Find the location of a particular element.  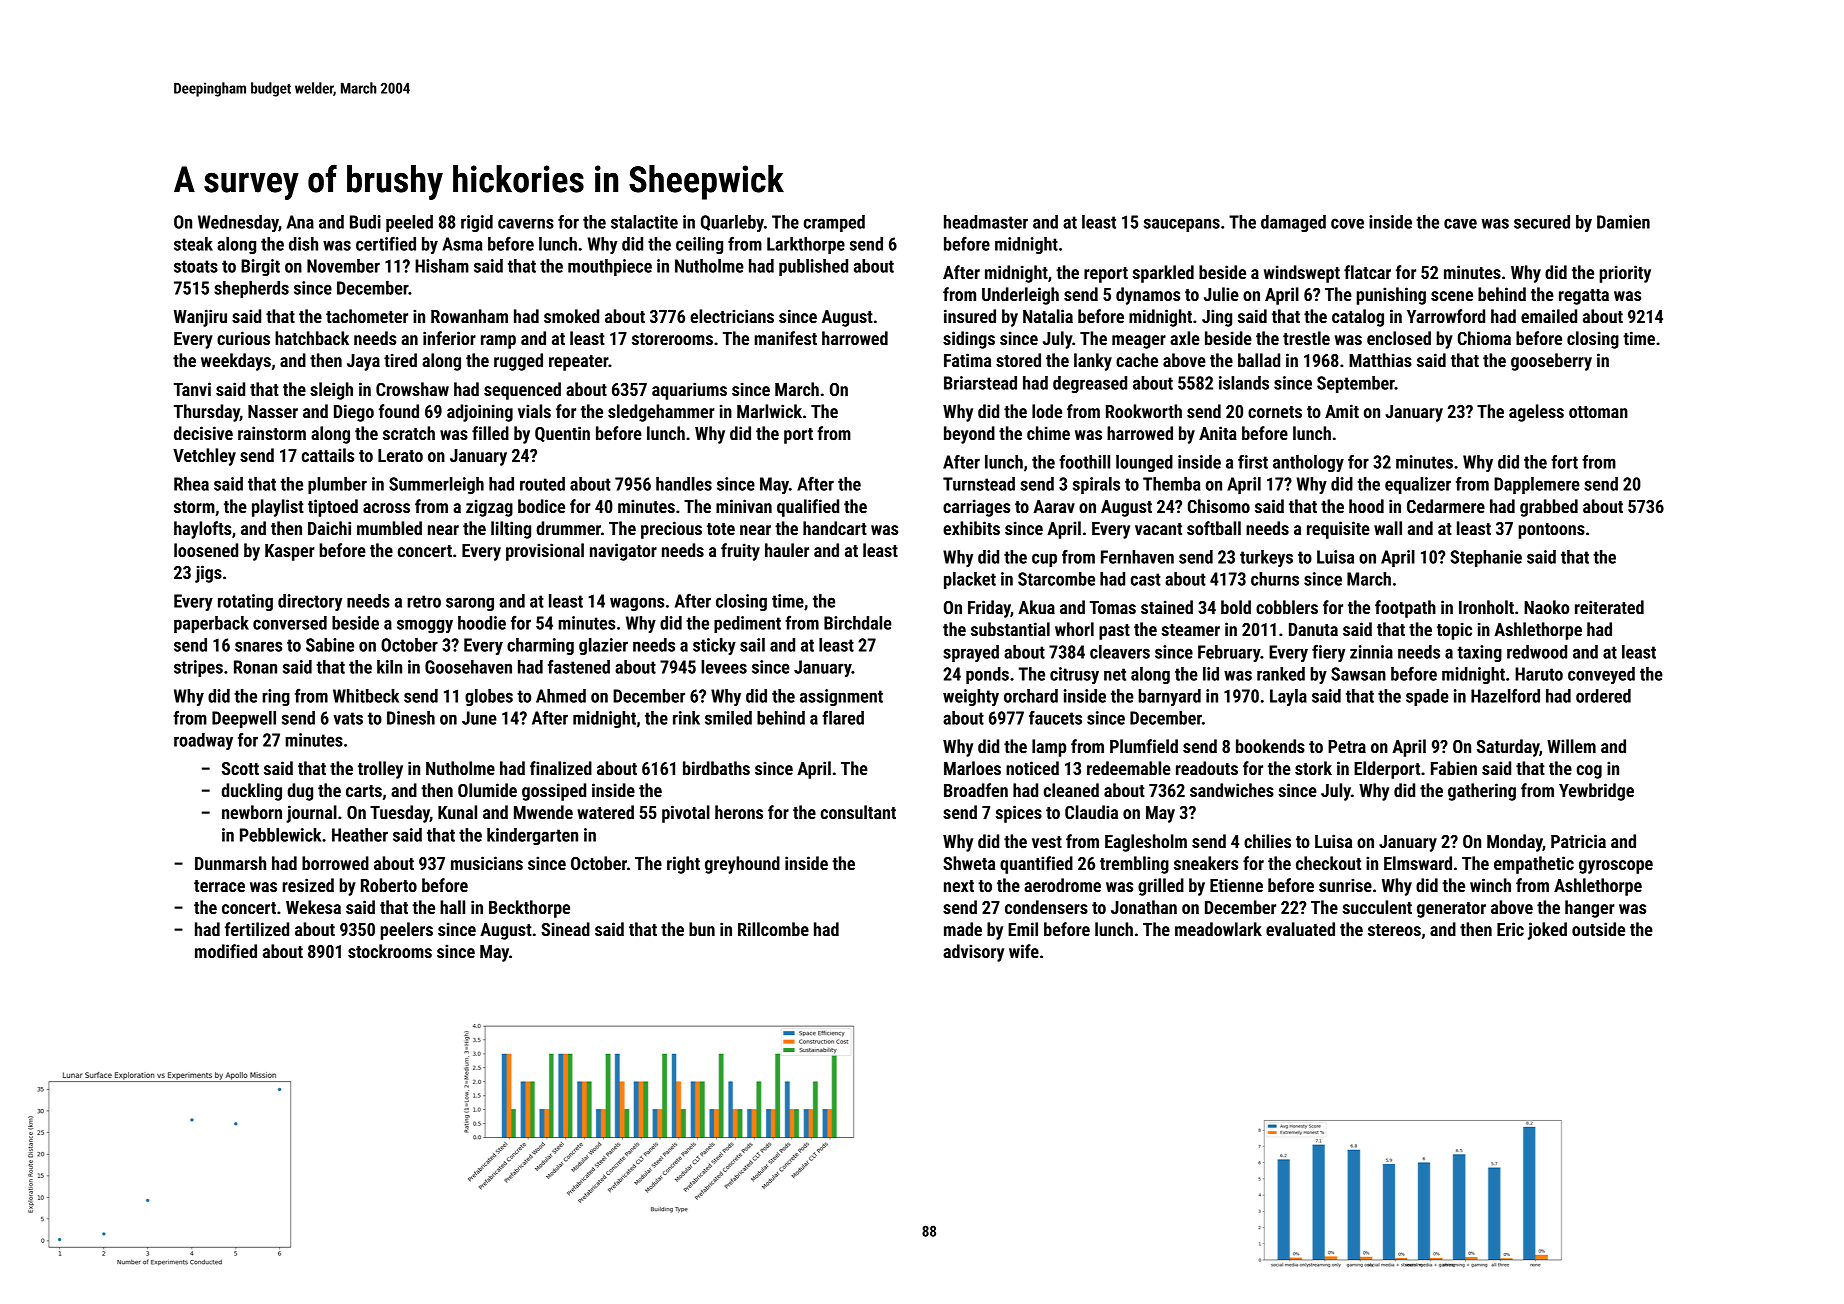

Natalia is located at coordinates (1048, 316).
